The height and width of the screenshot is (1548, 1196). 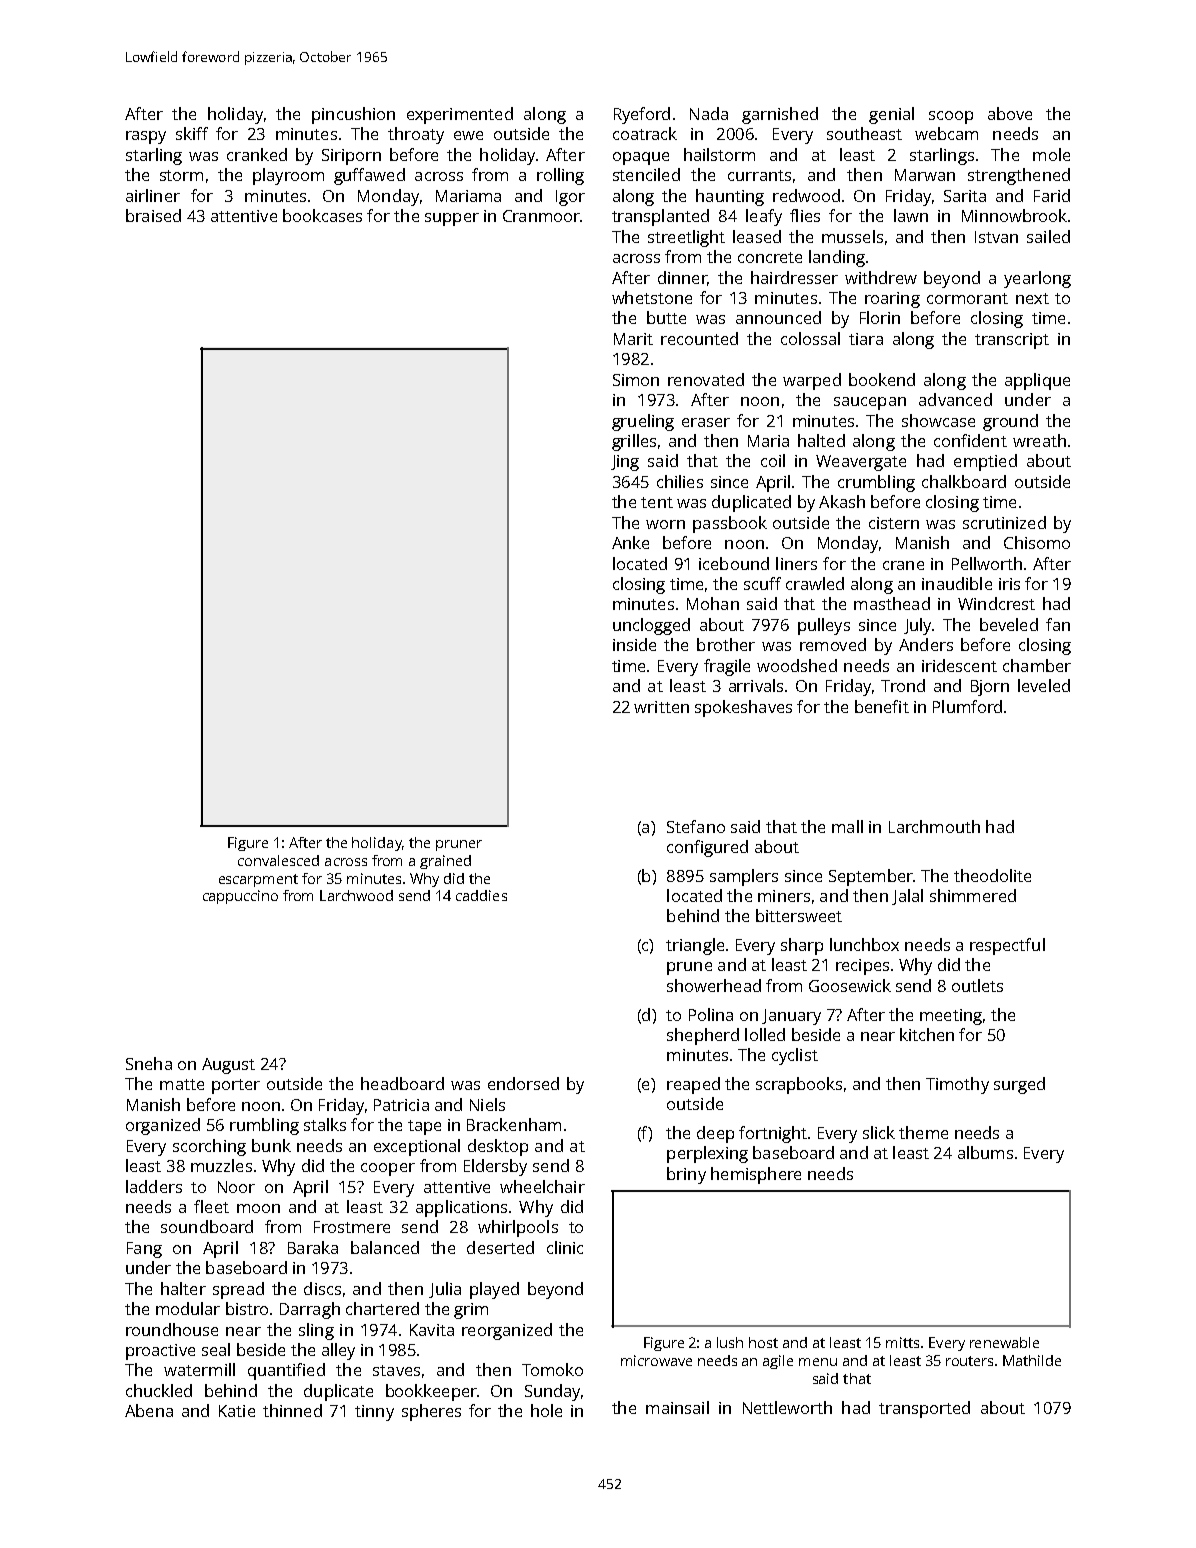 What do you see at coordinates (1048, 236) in the screenshot?
I see `sailed` at bounding box center [1048, 236].
